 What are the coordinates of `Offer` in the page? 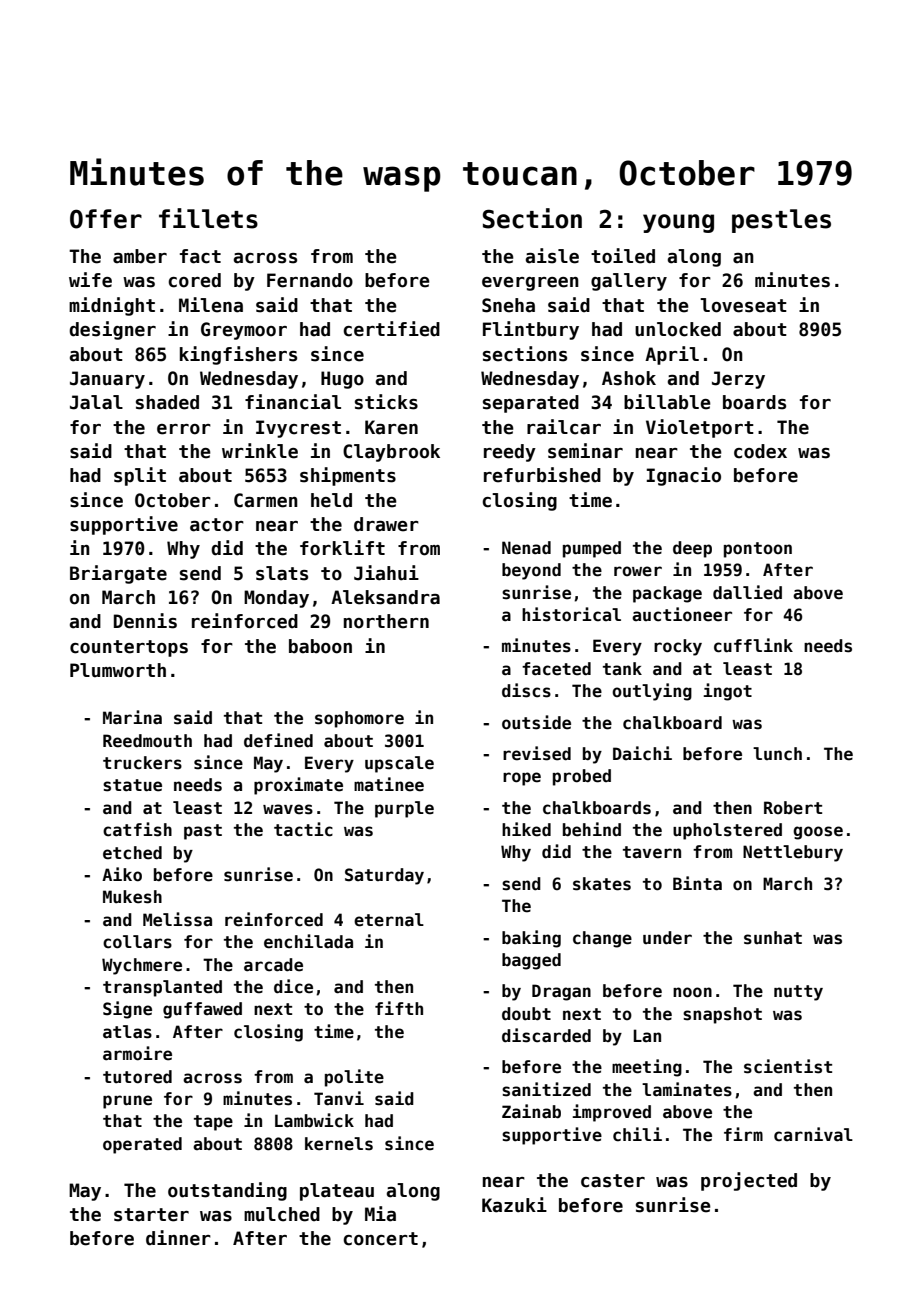 It's located at (106, 219).
